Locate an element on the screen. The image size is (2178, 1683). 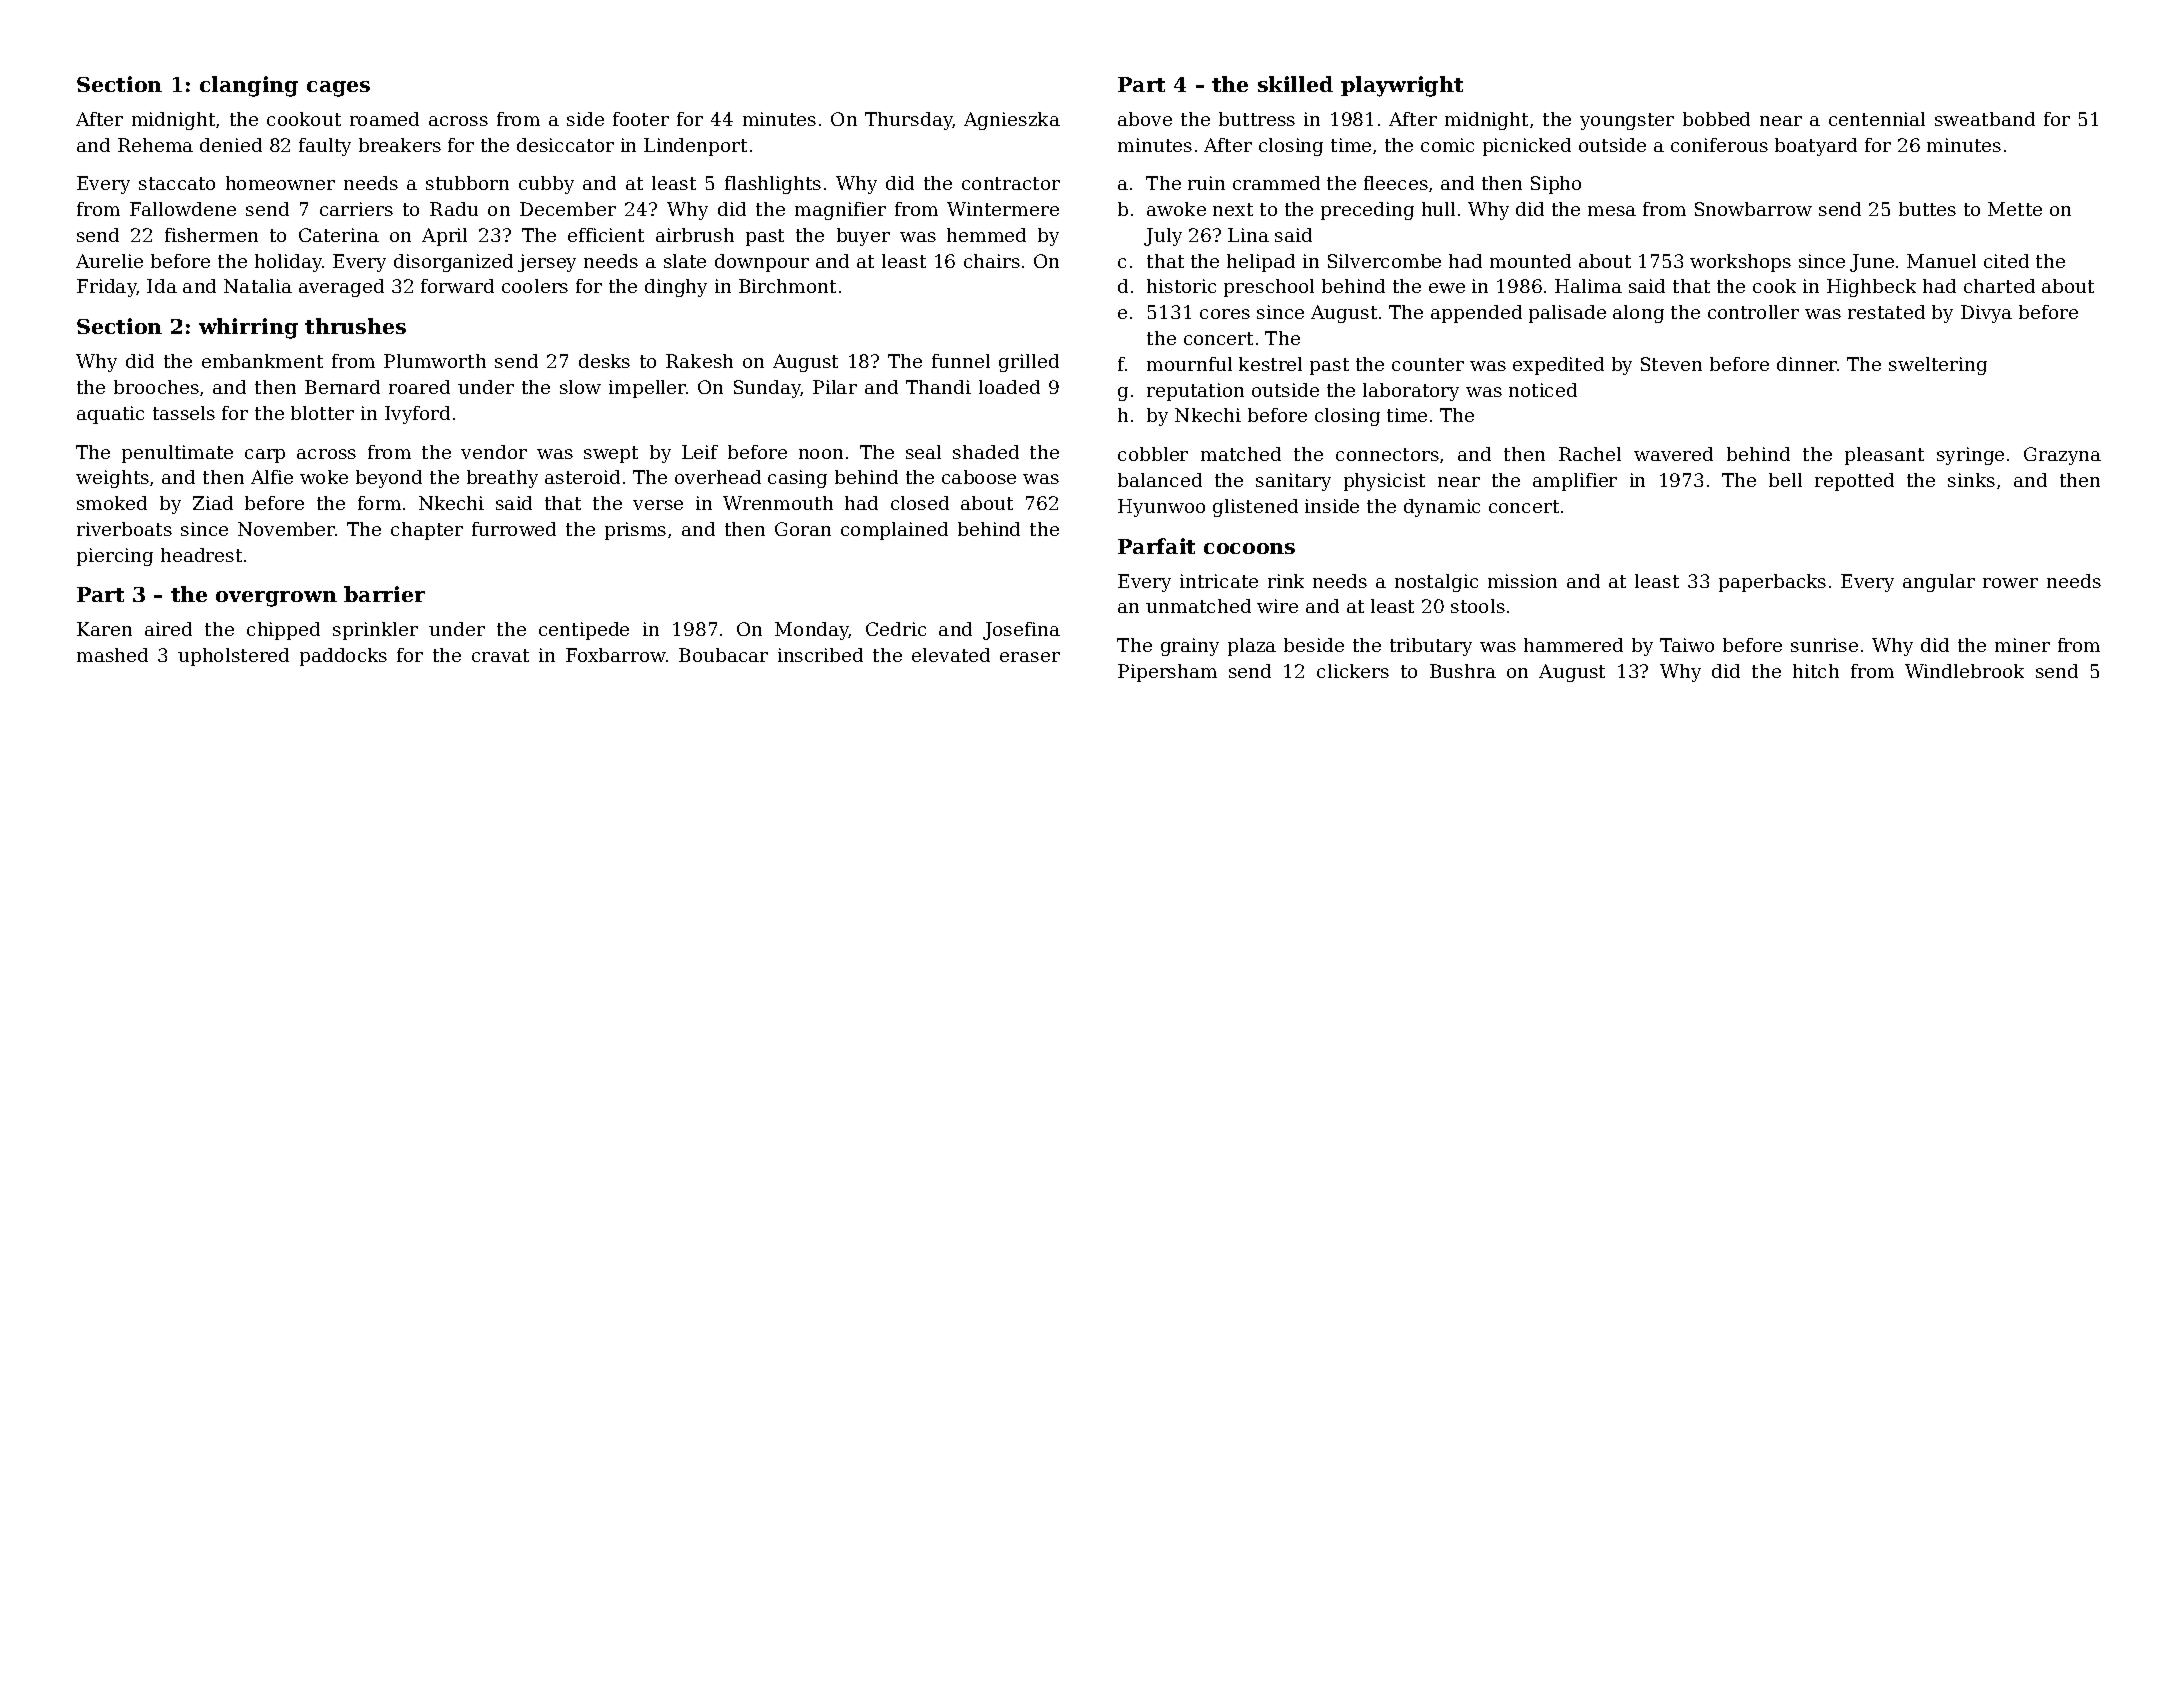
clanging is located at coordinates (249, 86).
